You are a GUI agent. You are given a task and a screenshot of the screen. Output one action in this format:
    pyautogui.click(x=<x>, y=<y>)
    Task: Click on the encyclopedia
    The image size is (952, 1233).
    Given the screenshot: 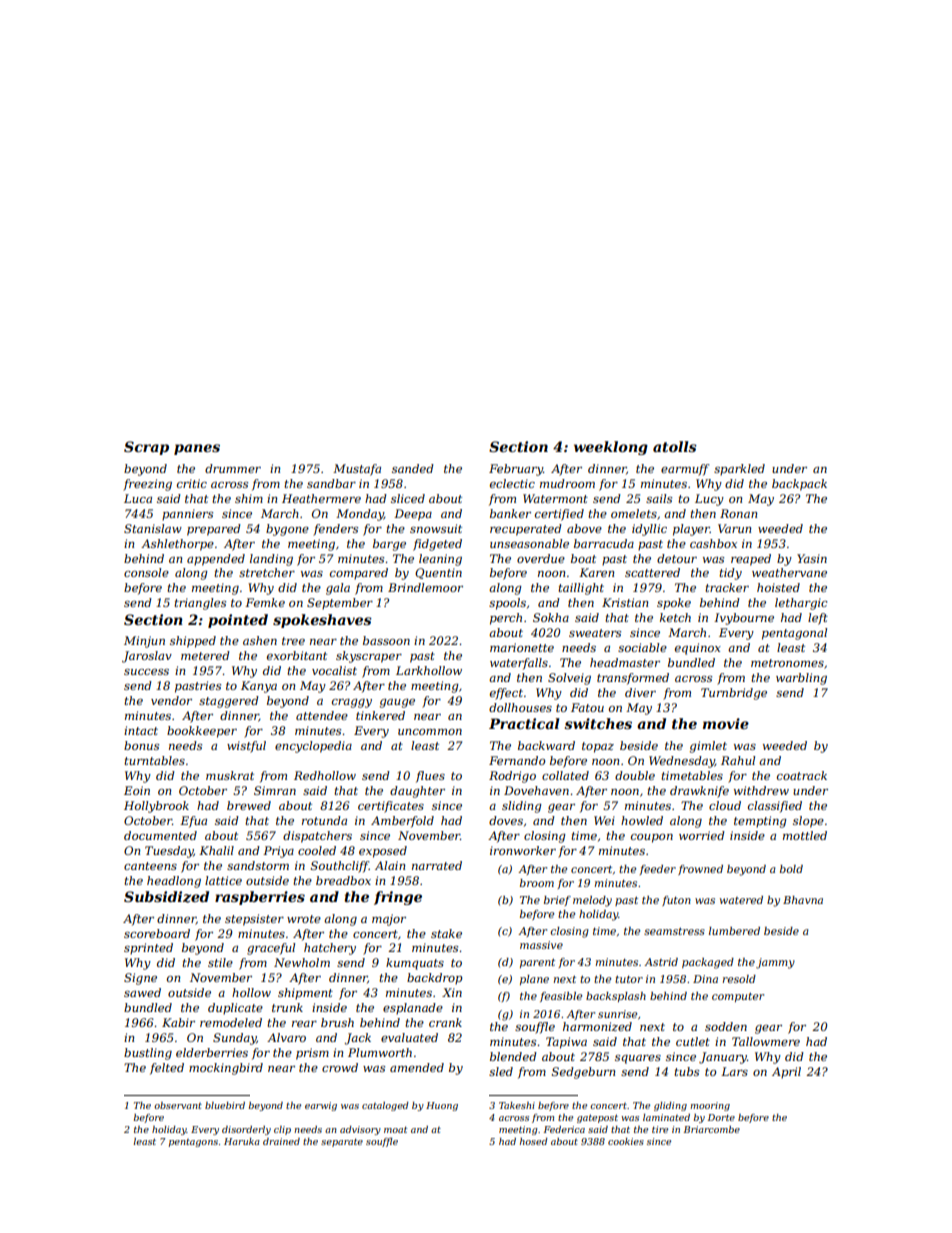 What is the action you would take?
    pyautogui.click(x=313, y=747)
